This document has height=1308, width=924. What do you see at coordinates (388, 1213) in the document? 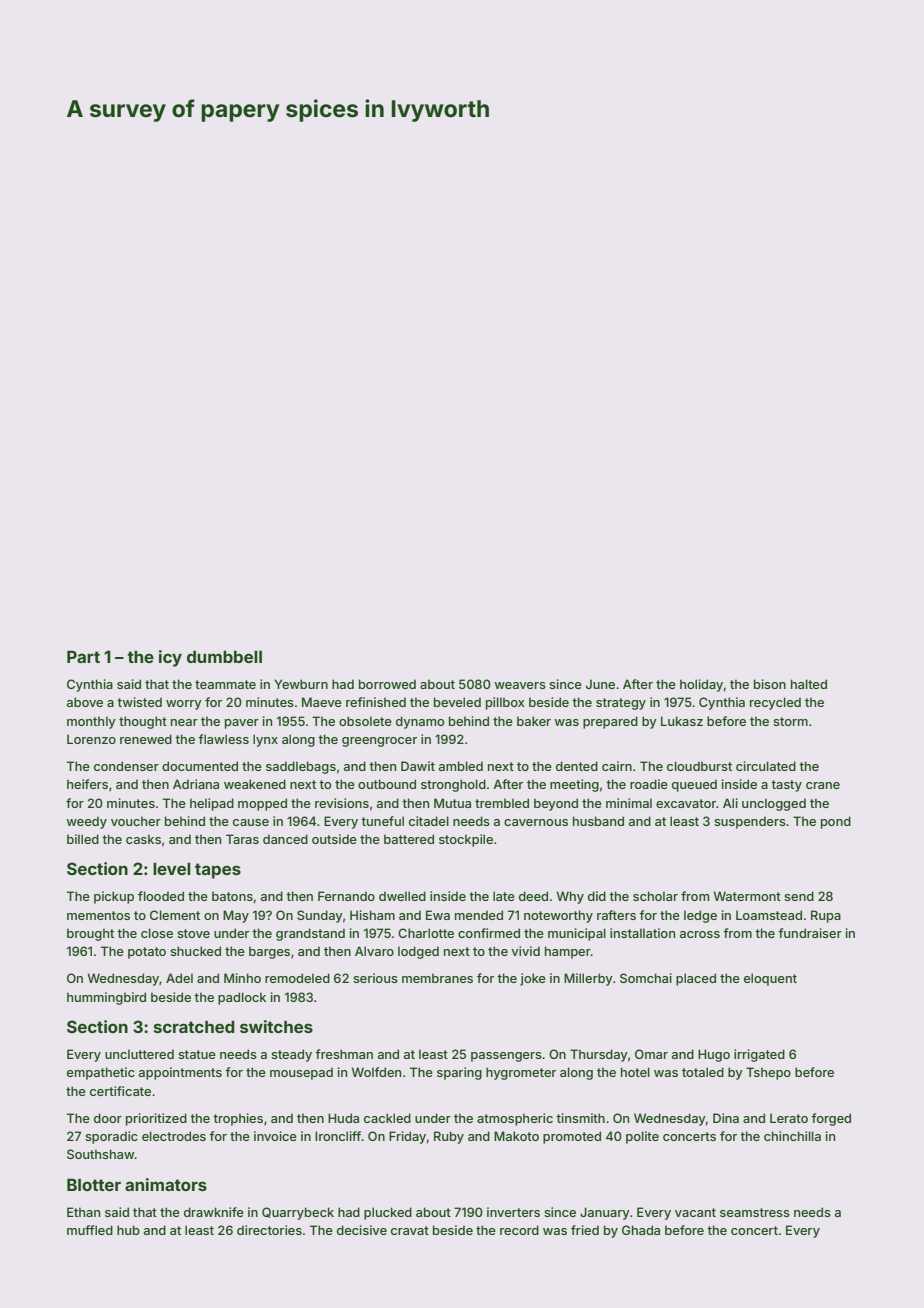
I see `plucked` at bounding box center [388, 1213].
